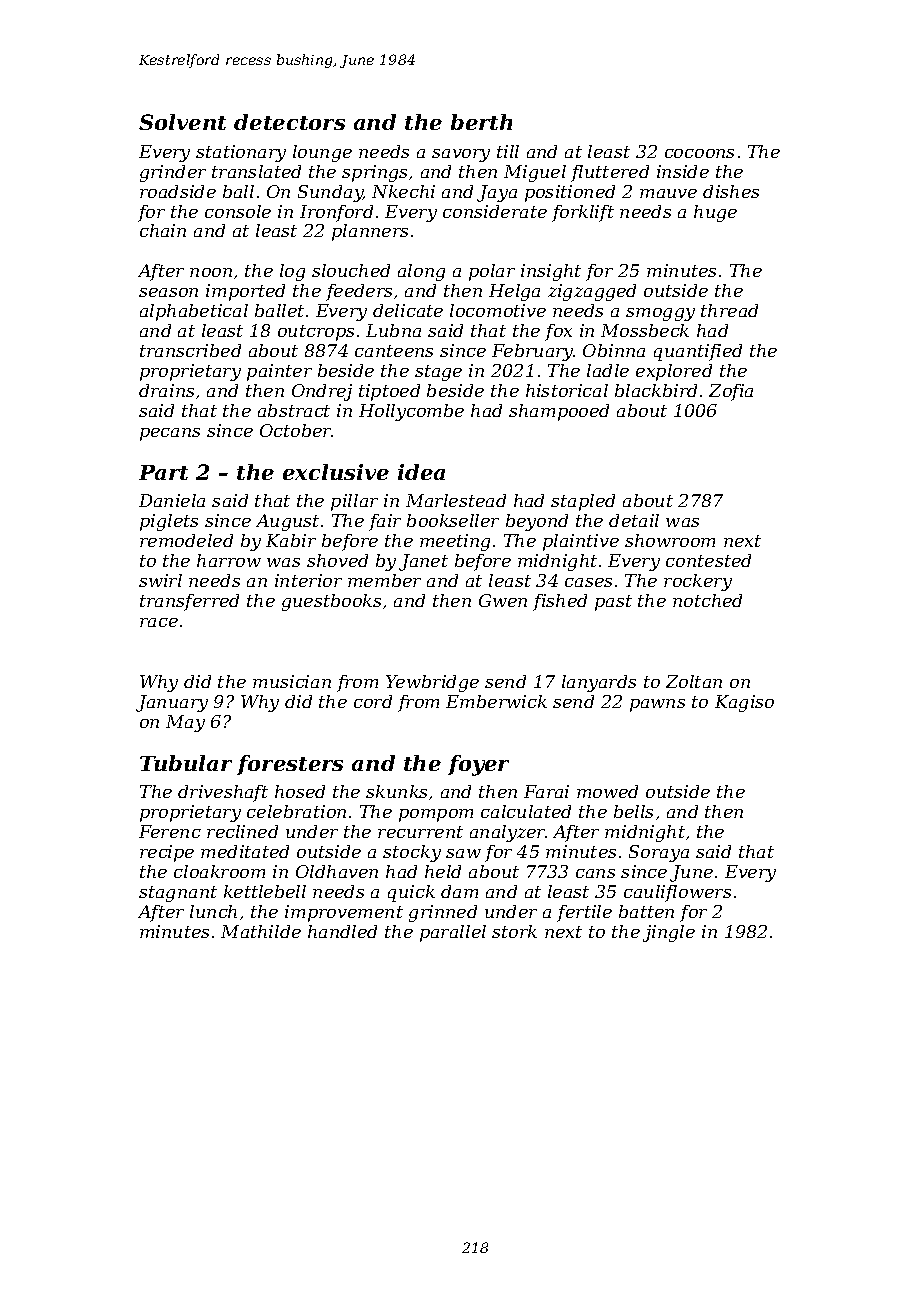 The image size is (924, 1311). Describe the element at coordinates (172, 703) in the image. I see `January` at that location.
